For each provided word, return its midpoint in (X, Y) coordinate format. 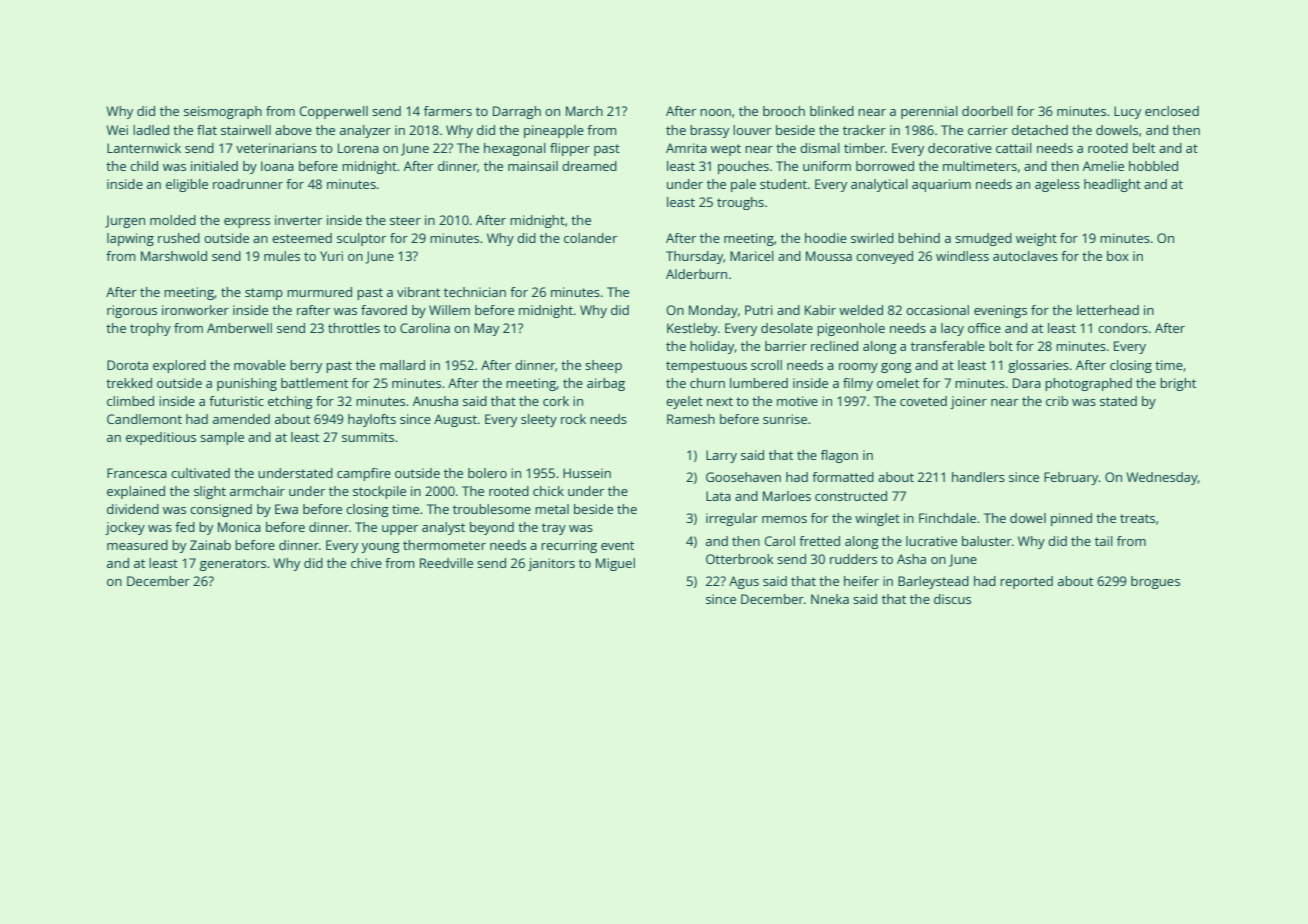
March (584, 111)
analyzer (365, 131)
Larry (721, 456)
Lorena (358, 148)
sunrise (785, 419)
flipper (570, 149)
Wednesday (1162, 478)
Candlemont (144, 419)
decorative (960, 148)
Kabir (820, 310)
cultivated (200, 473)
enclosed (1172, 111)
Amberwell (239, 328)
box (1118, 256)
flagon (839, 456)
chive (366, 563)
